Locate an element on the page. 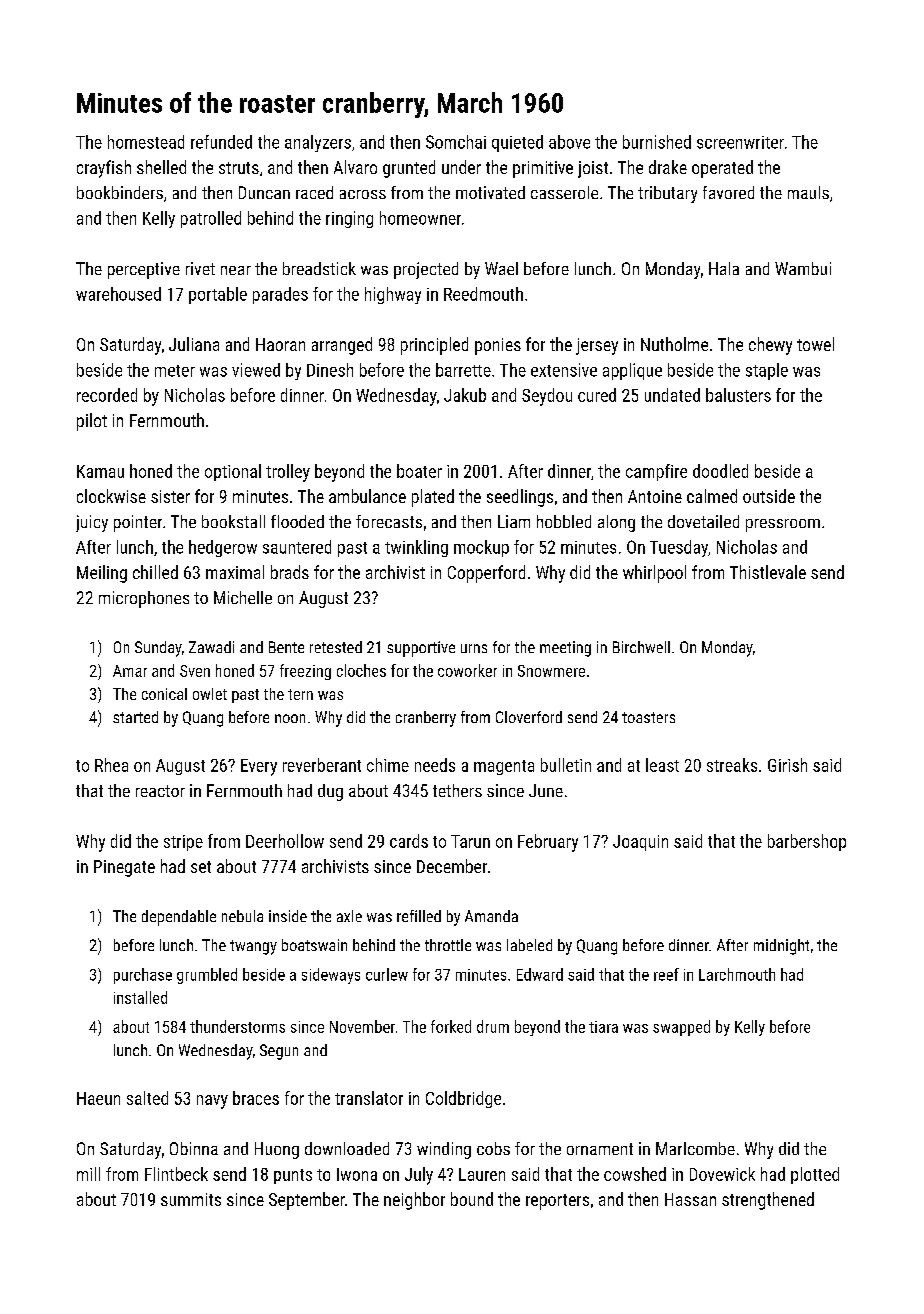  drum is located at coordinates (493, 1026).
